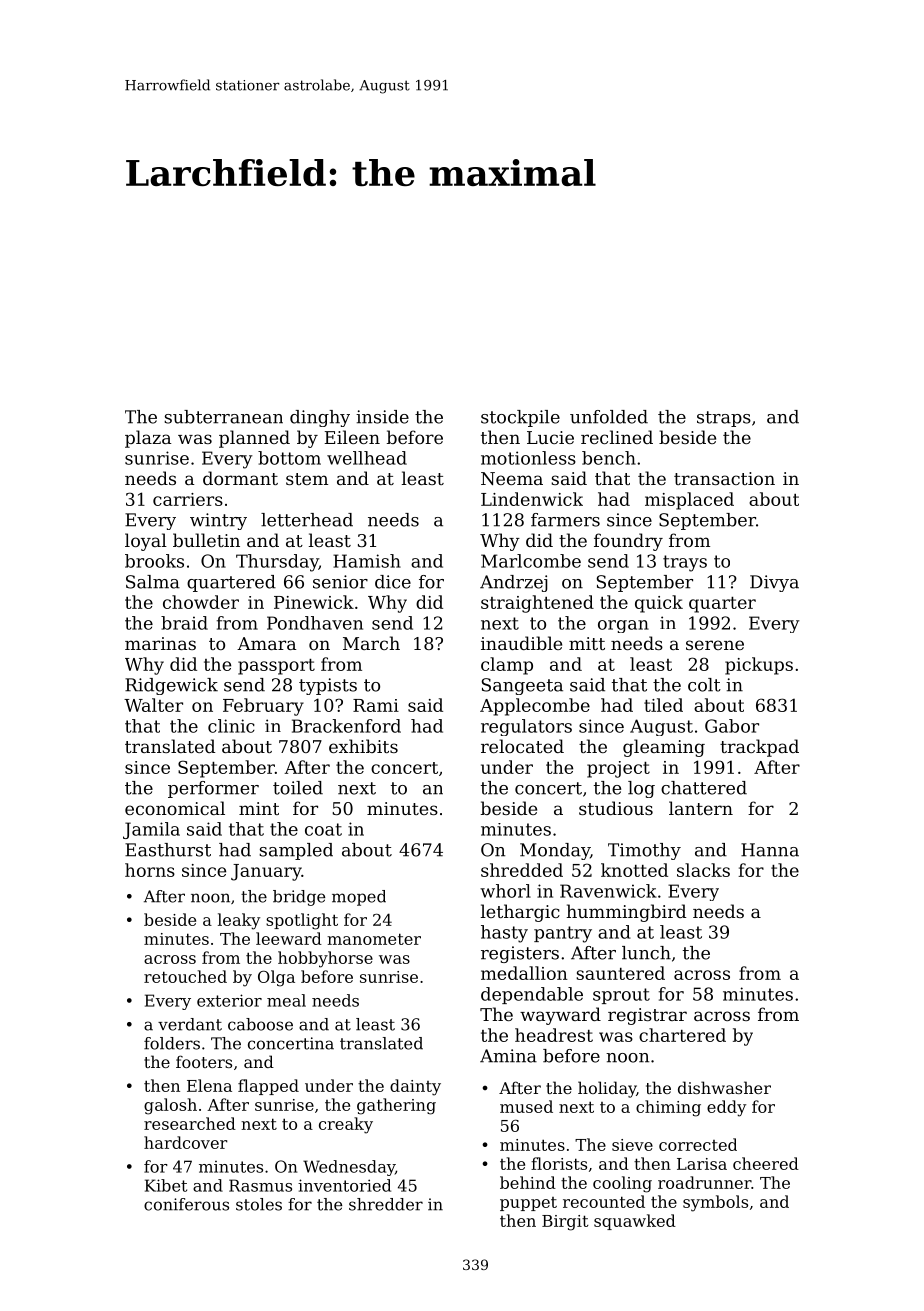  What do you see at coordinates (732, 726) in the image?
I see `Gabor` at bounding box center [732, 726].
